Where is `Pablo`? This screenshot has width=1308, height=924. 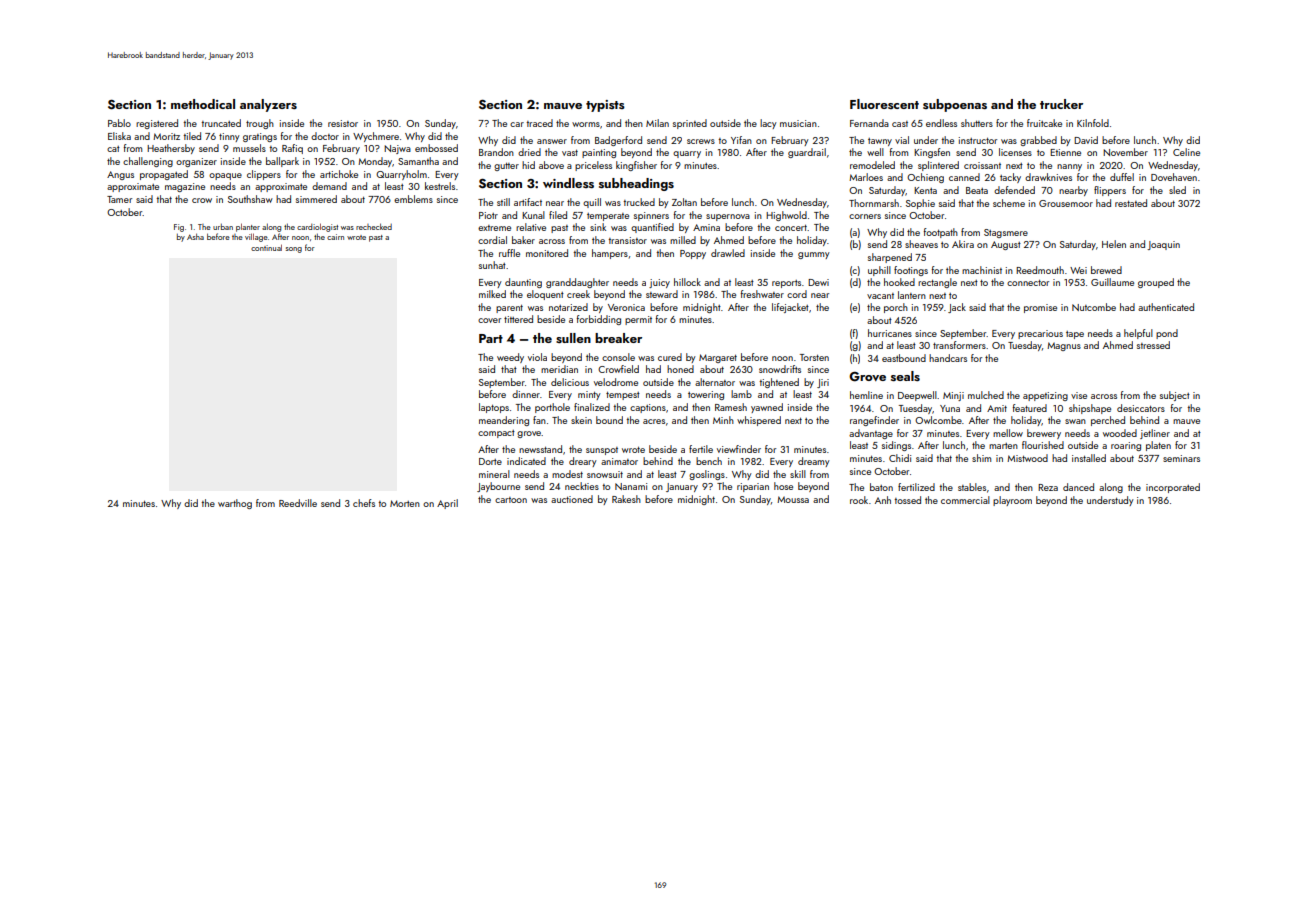
Pablo is located at coordinates (119, 123).
